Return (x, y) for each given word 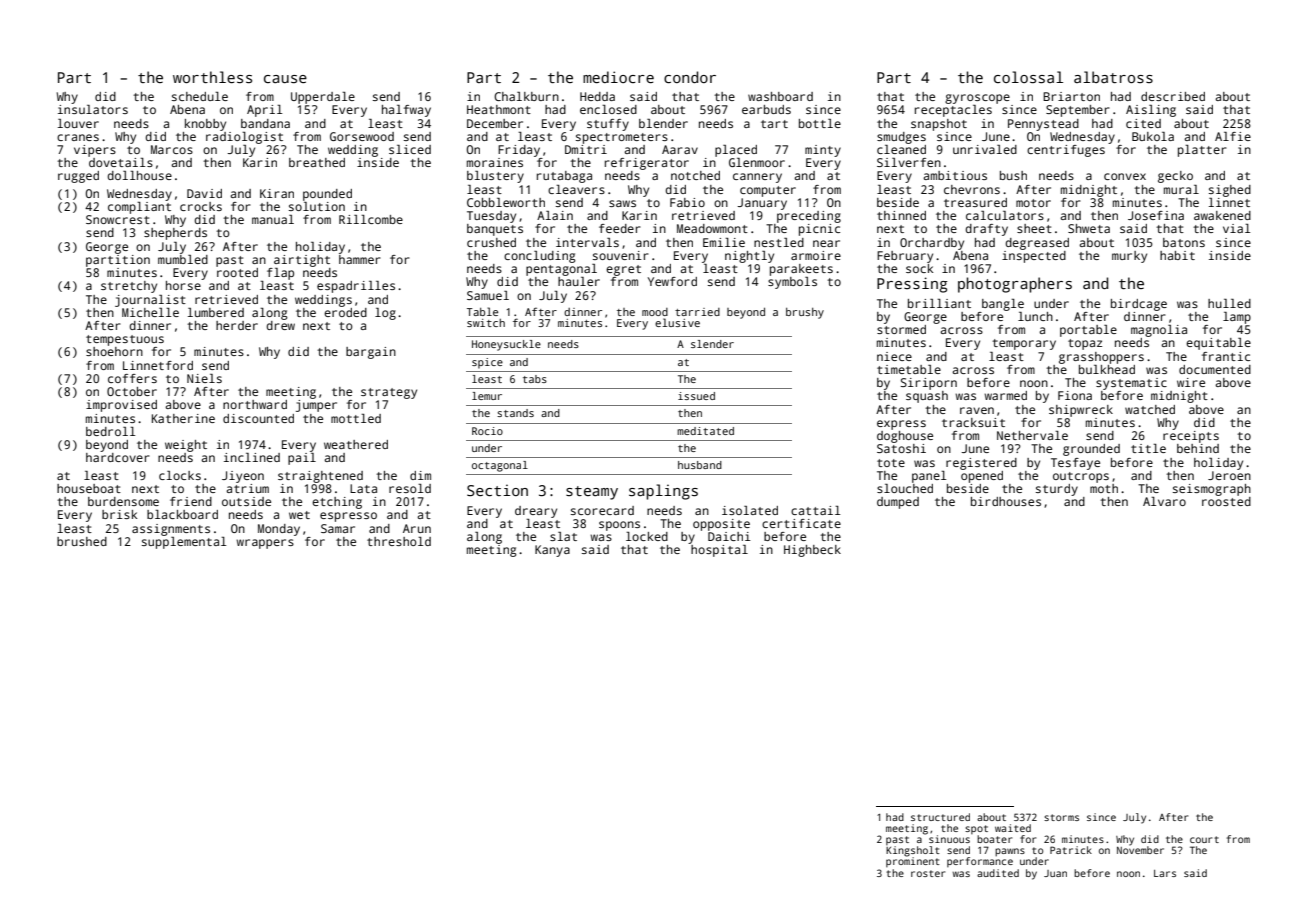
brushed (82, 541)
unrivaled (985, 149)
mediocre (618, 77)
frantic (1226, 356)
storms (1061, 817)
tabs (535, 379)
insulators (93, 109)
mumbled (183, 259)
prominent (913, 862)
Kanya (552, 551)
